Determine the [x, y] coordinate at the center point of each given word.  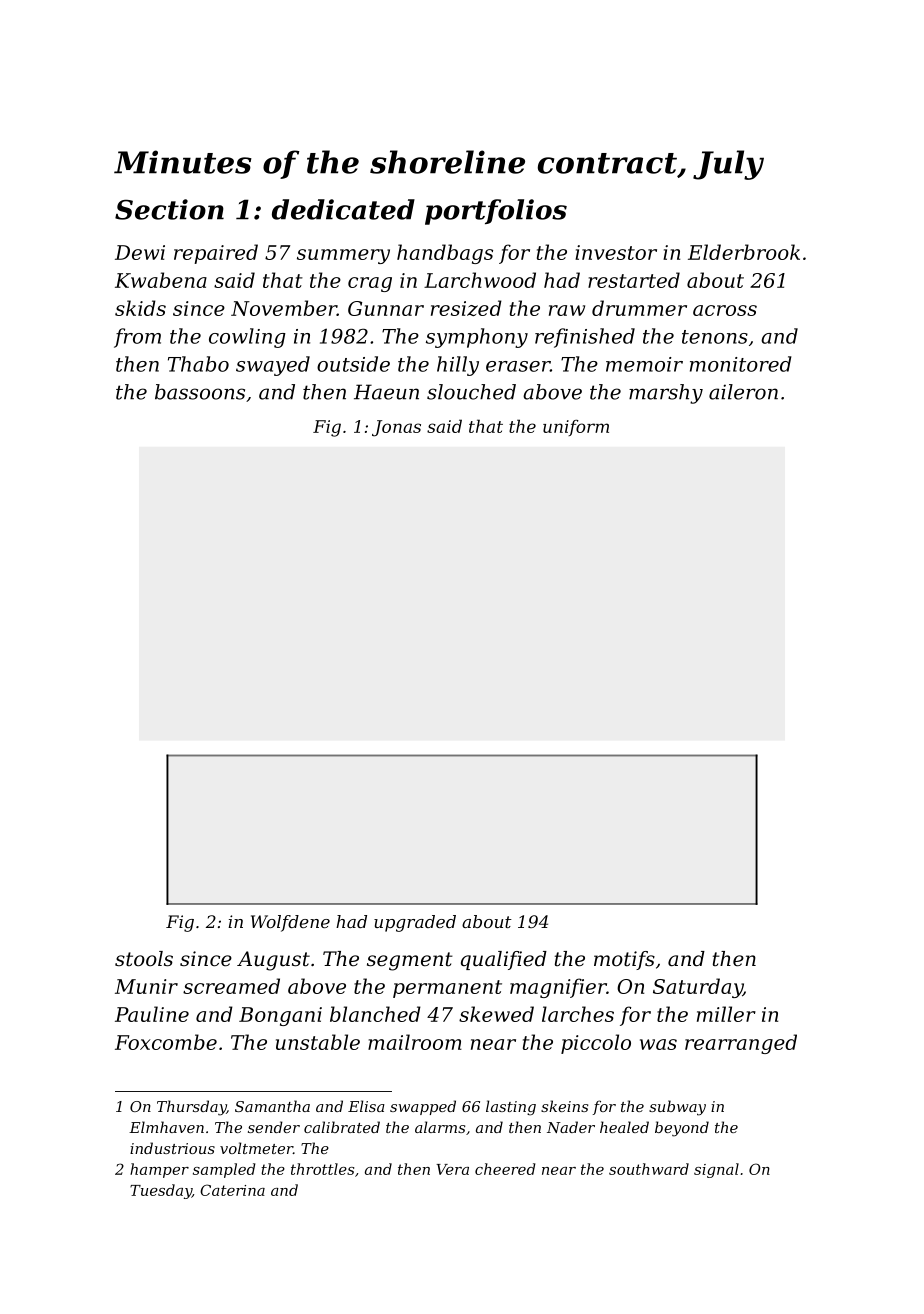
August [273, 961]
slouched [471, 392]
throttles [322, 1169]
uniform [576, 428]
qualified [504, 960]
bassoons [200, 392]
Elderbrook [744, 252]
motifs [624, 960]
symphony [477, 338]
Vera [452, 1169]
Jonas [396, 428]
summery [343, 256]
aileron [743, 392]
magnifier [558, 988]
